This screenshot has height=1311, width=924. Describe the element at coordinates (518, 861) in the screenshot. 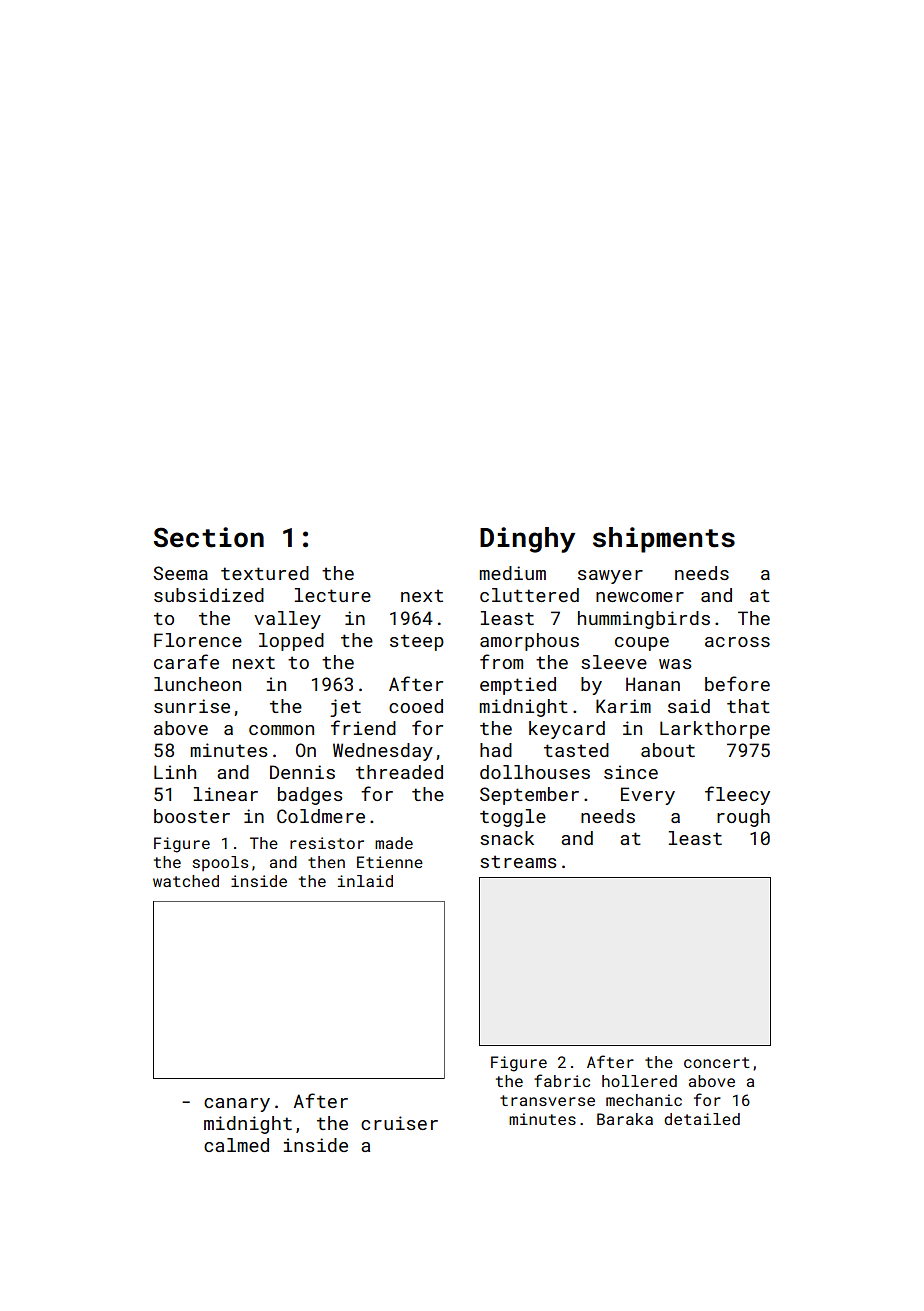

I see `streams` at that location.
